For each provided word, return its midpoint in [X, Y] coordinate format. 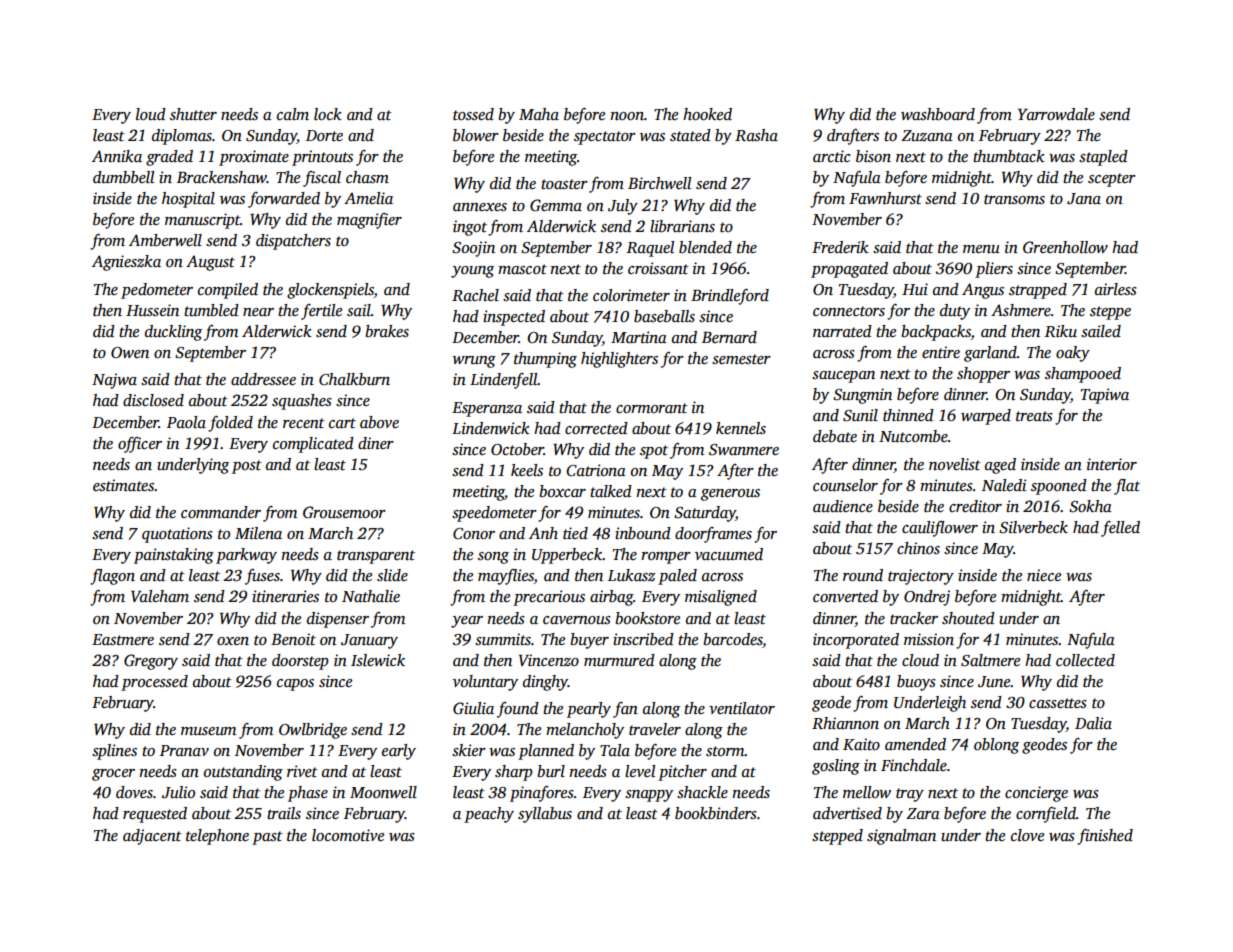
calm [293, 114]
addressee [263, 379]
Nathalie [371, 596]
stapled [1103, 158]
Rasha [756, 135]
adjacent [152, 837]
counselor [845, 485]
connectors [849, 311]
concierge [1036, 794]
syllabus [545, 815]
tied [575, 533]
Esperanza [487, 409]
